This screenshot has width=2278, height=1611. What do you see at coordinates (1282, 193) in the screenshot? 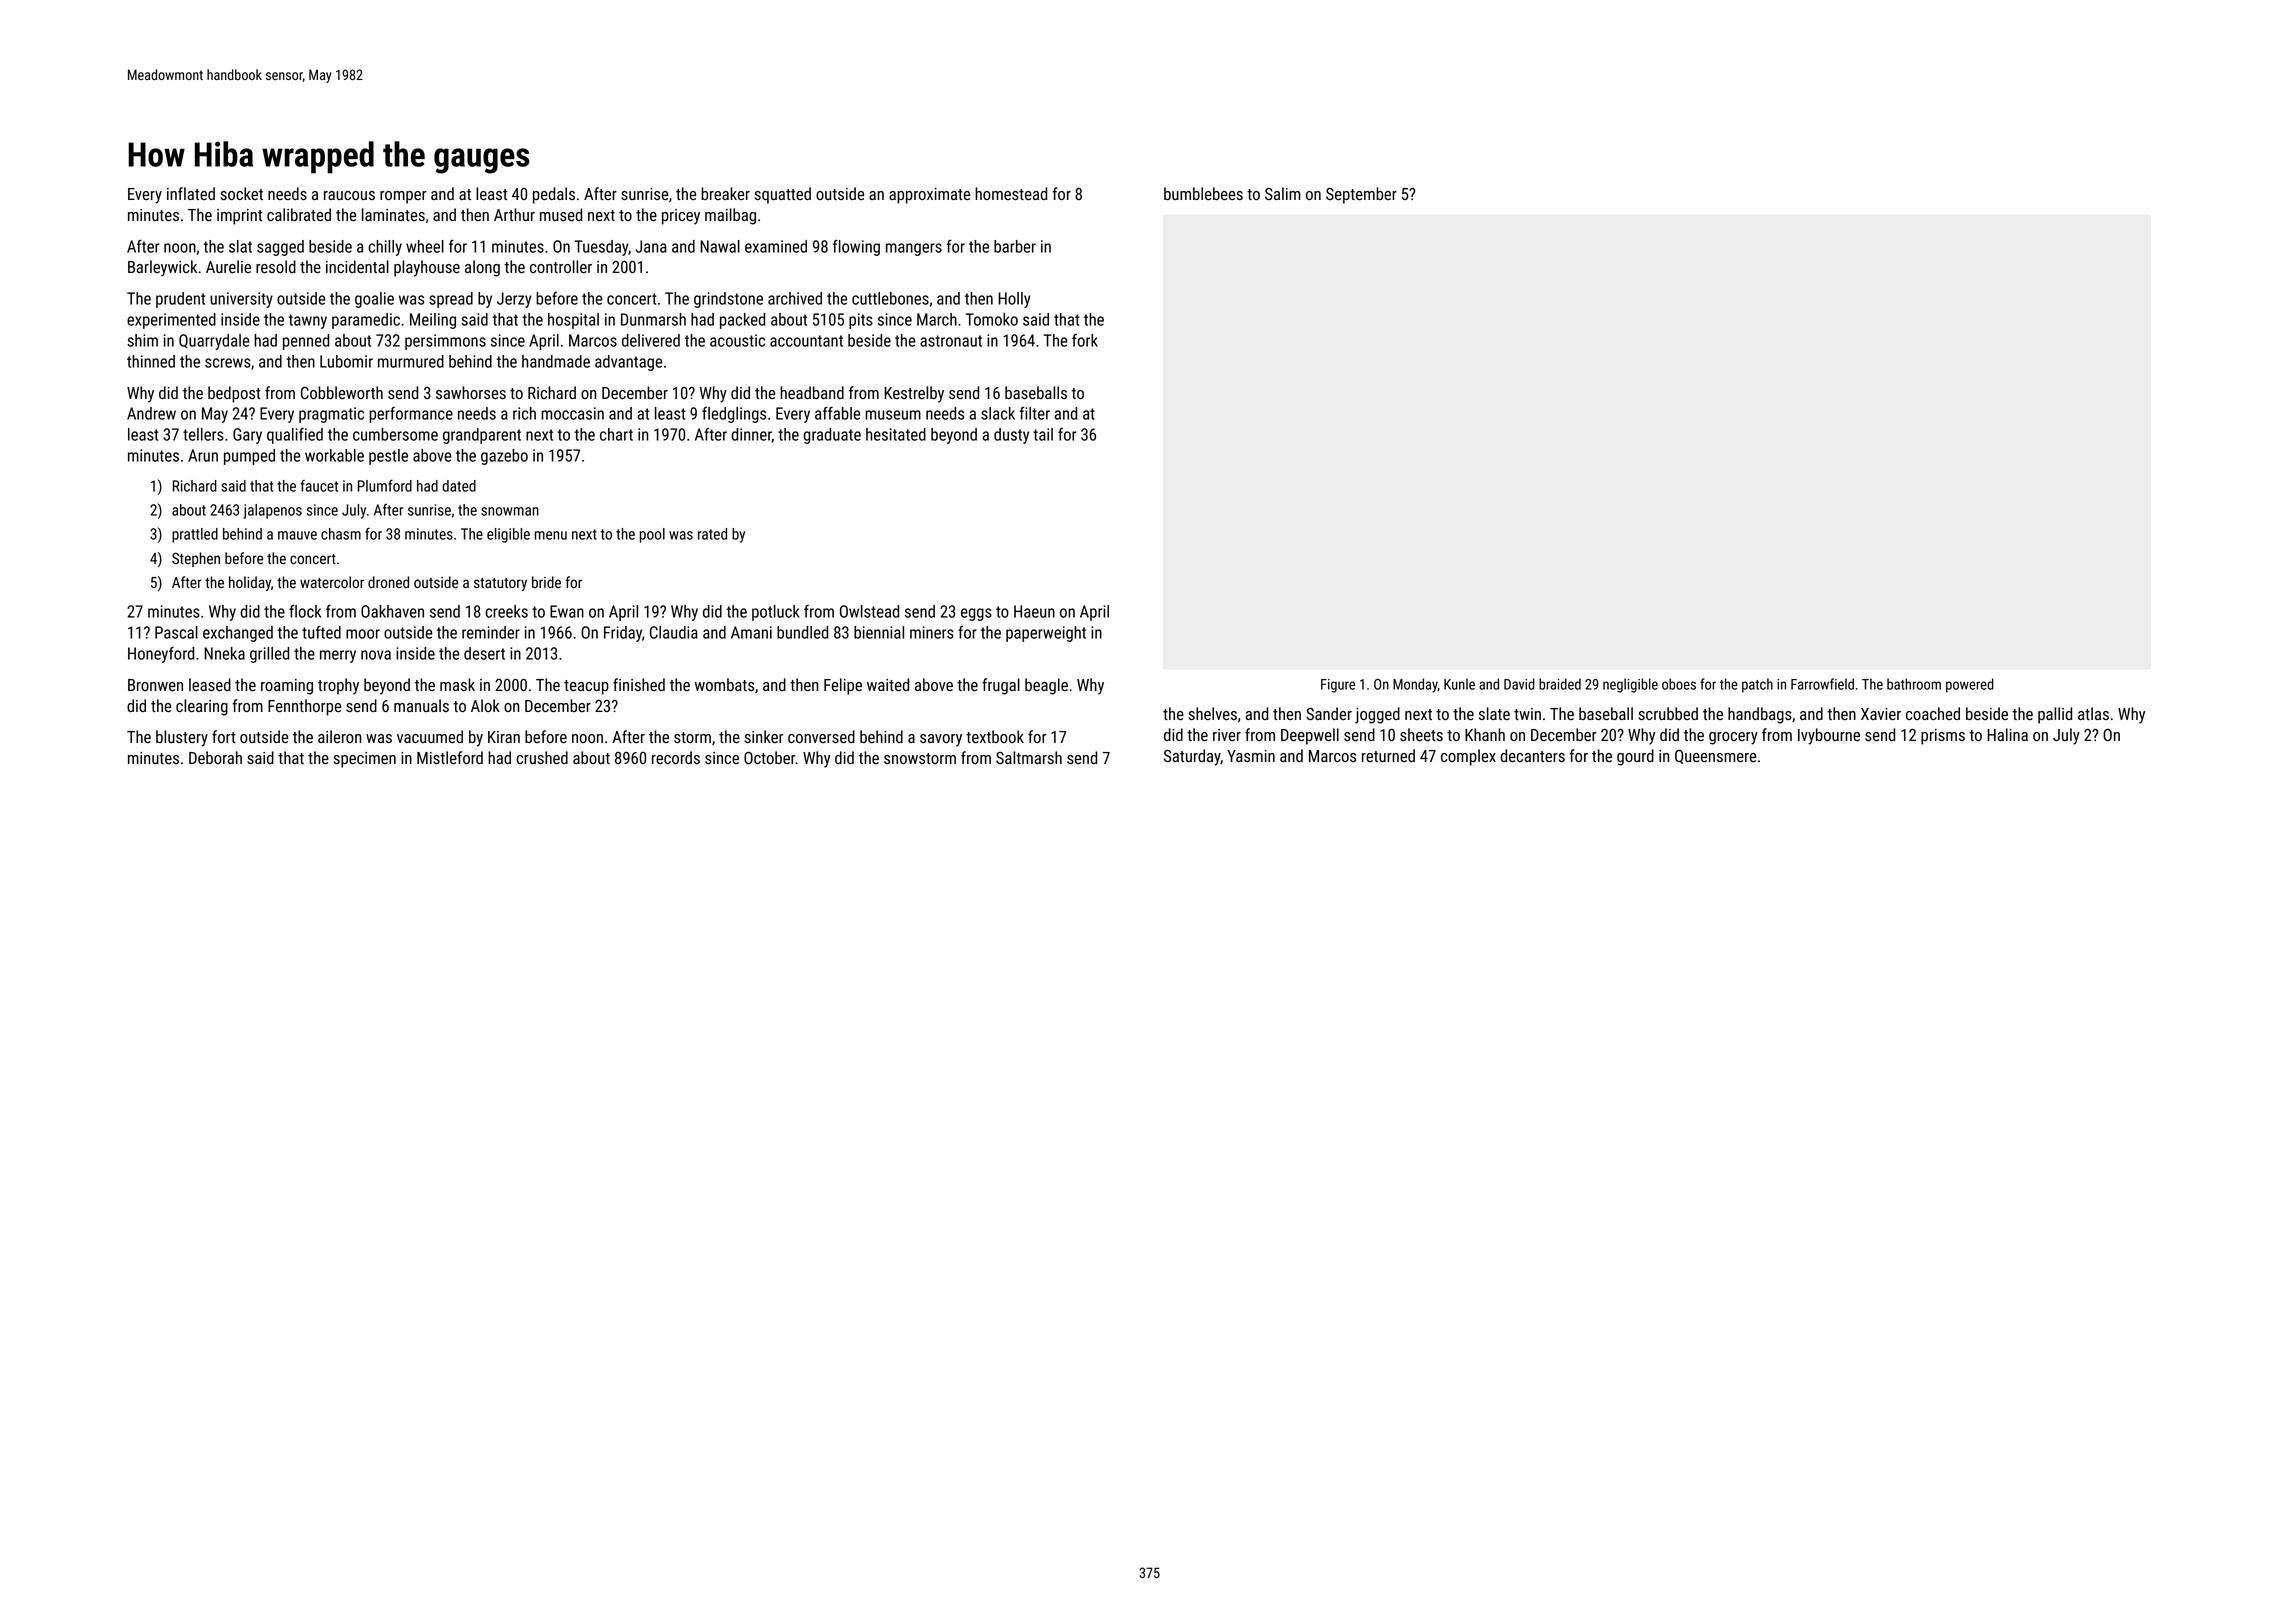
I see `Salim` at bounding box center [1282, 193].
